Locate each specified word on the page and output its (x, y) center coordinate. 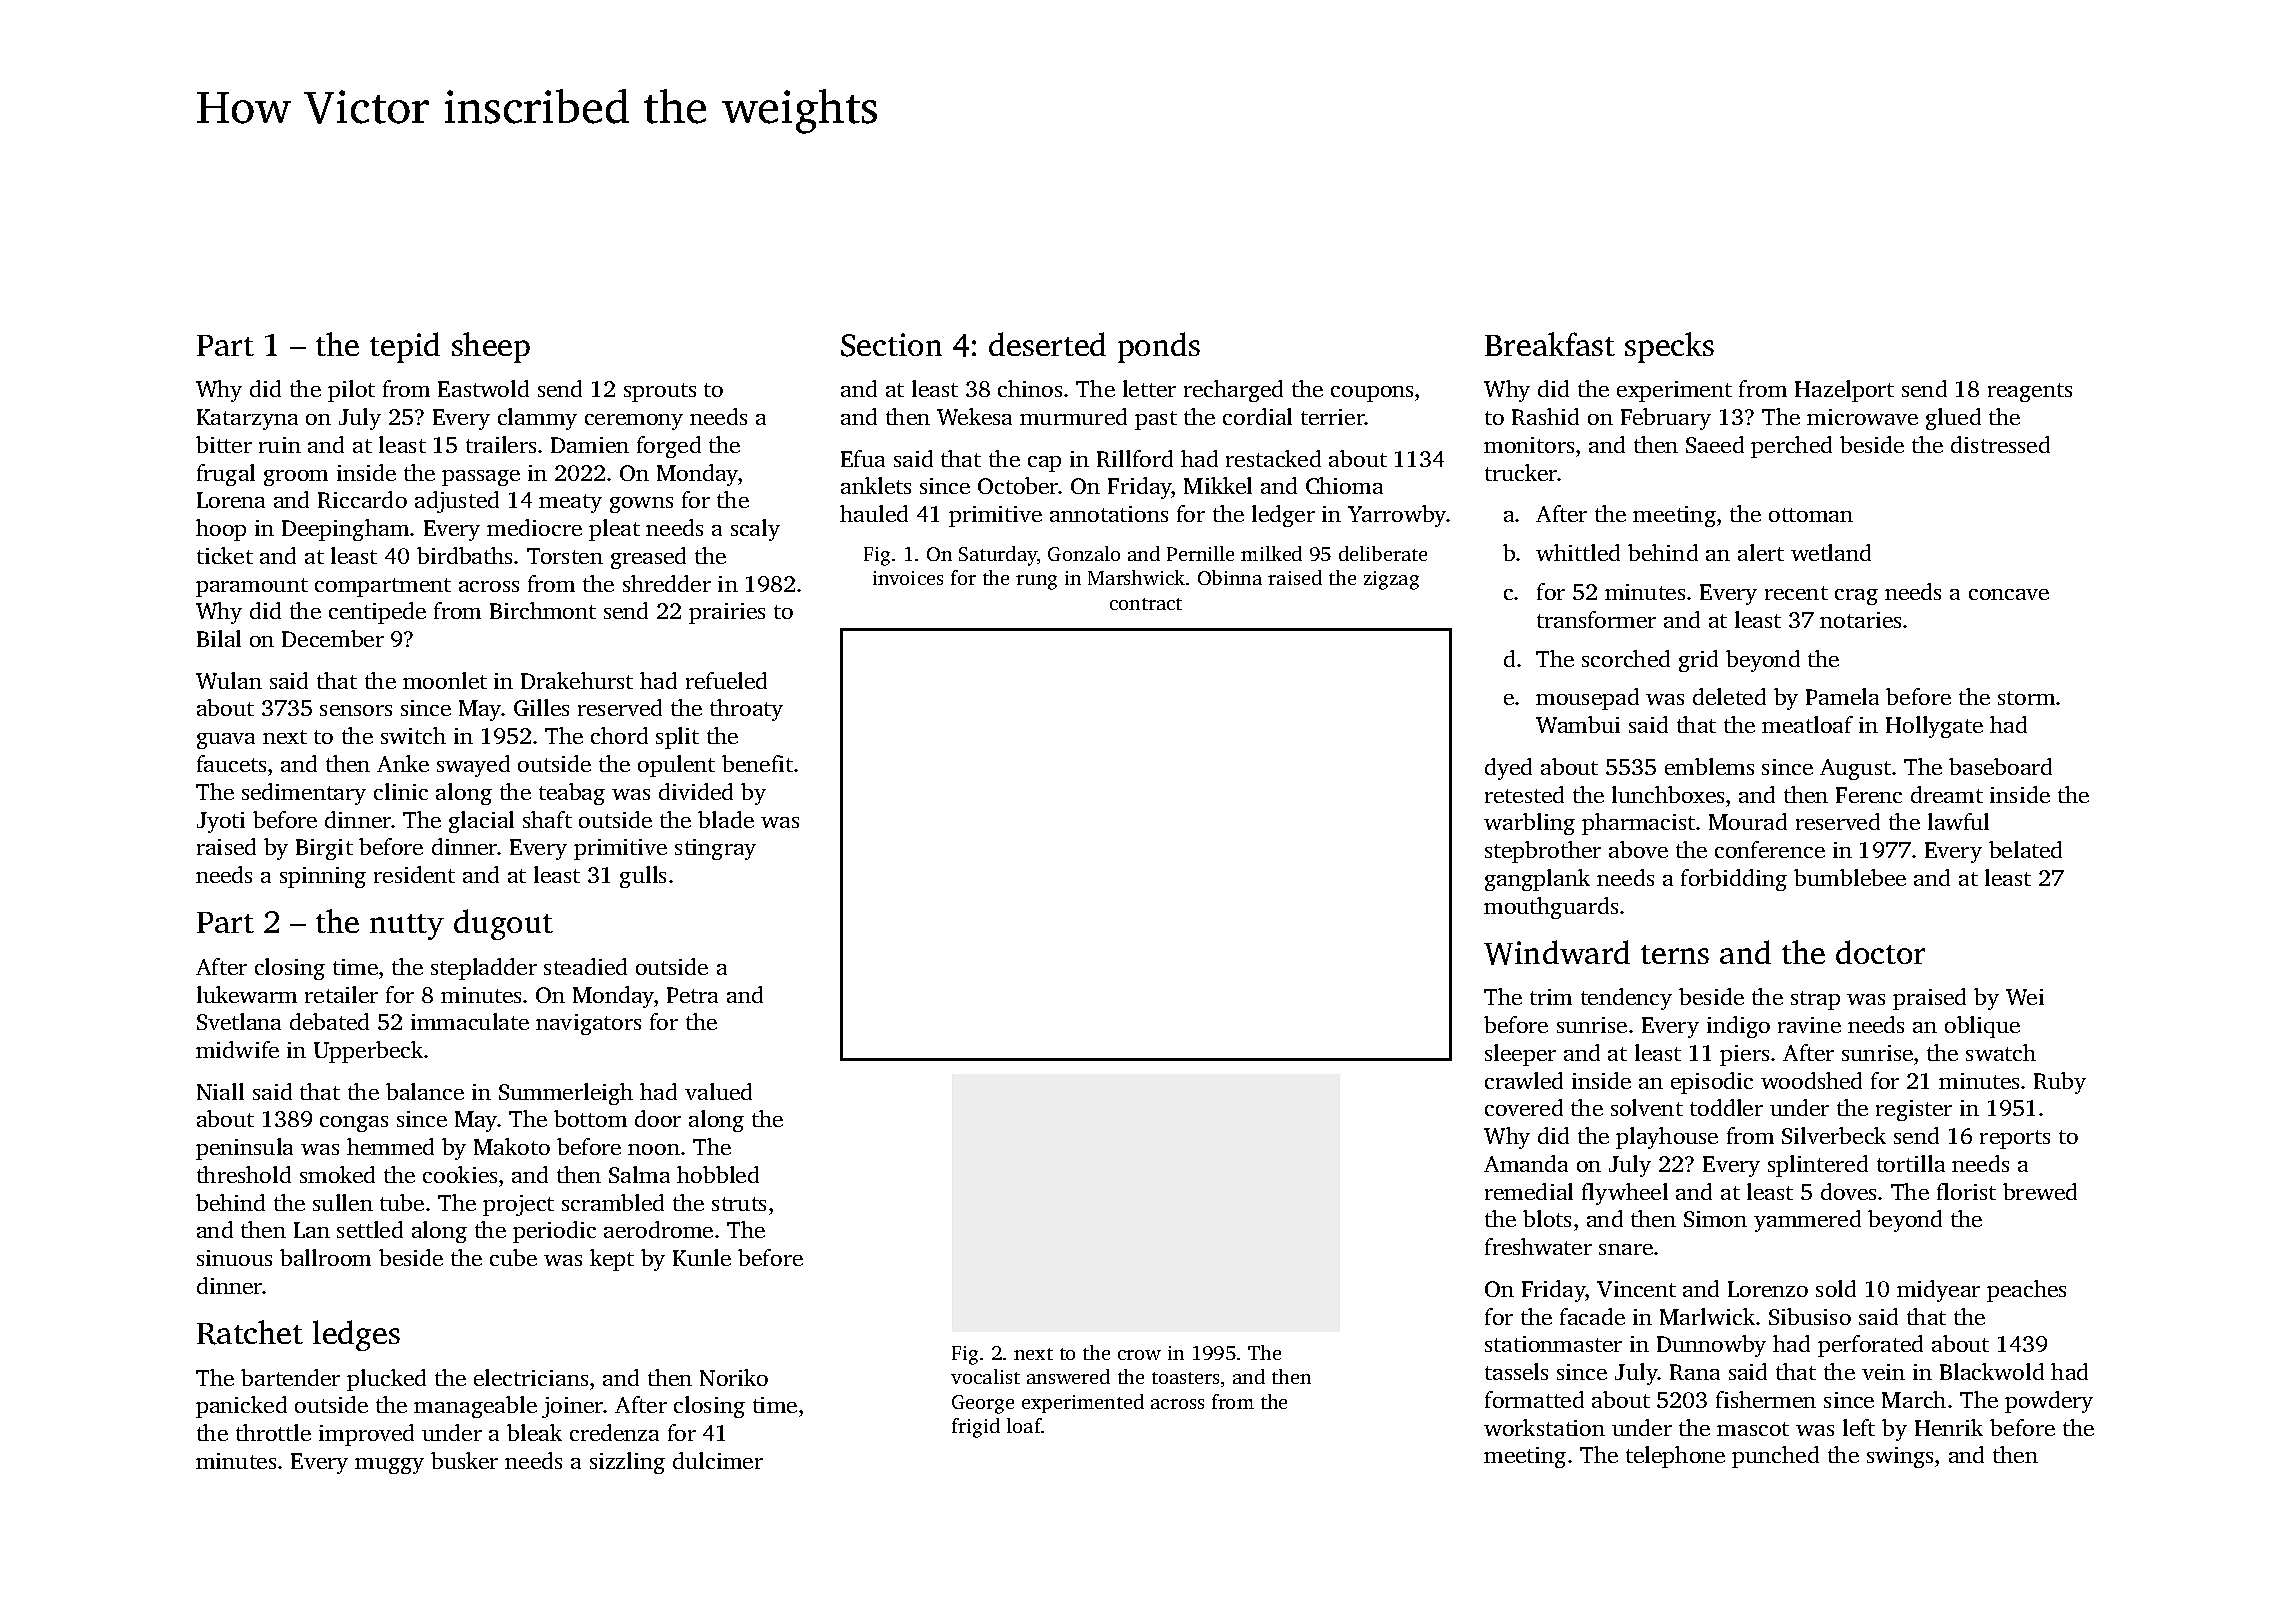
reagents (2030, 392)
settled (370, 1229)
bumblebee (1850, 877)
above (1638, 849)
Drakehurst (577, 680)
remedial (1529, 1191)
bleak (534, 1432)
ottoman (1811, 515)
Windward (1557, 952)
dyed (1508, 769)
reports (2015, 1139)
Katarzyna (247, 419)
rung (1036, 582)
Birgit (324, 849)
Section (891, 345)
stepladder (484, 969)
